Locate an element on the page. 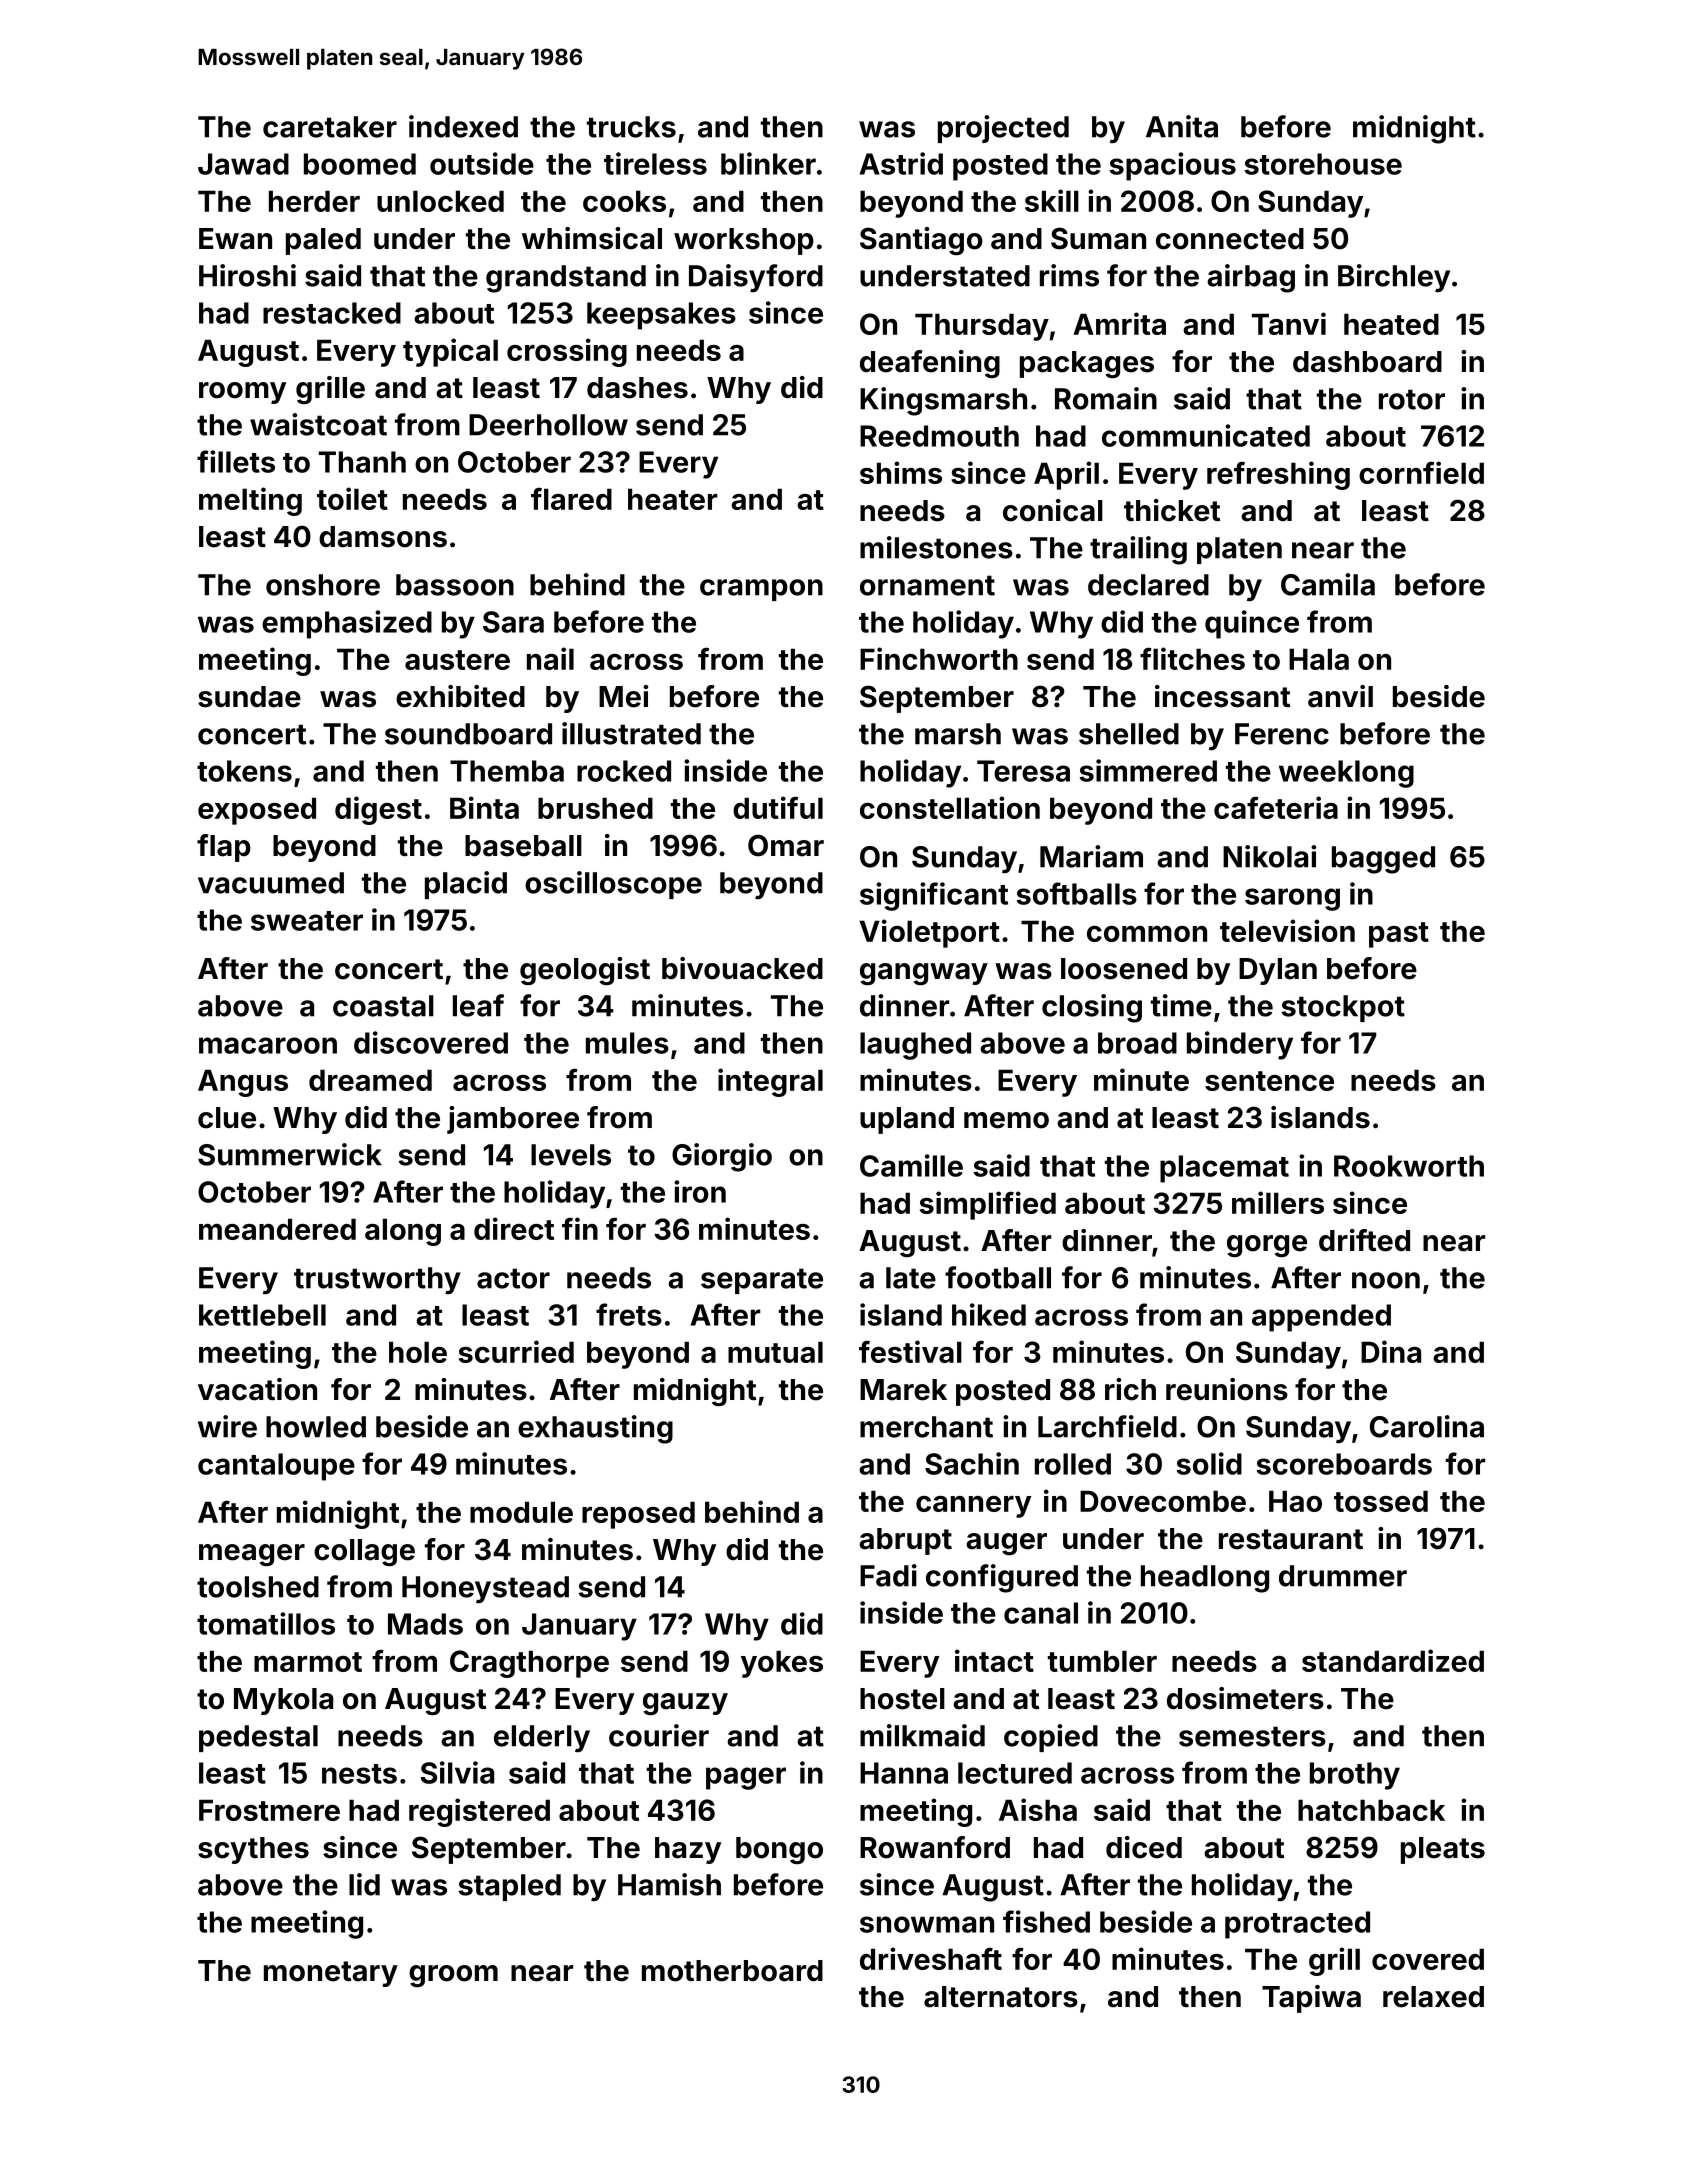 Image resolution: width=1683 pixels, height=2178 pixels. Marek is located at coordinates (903, 1390).
